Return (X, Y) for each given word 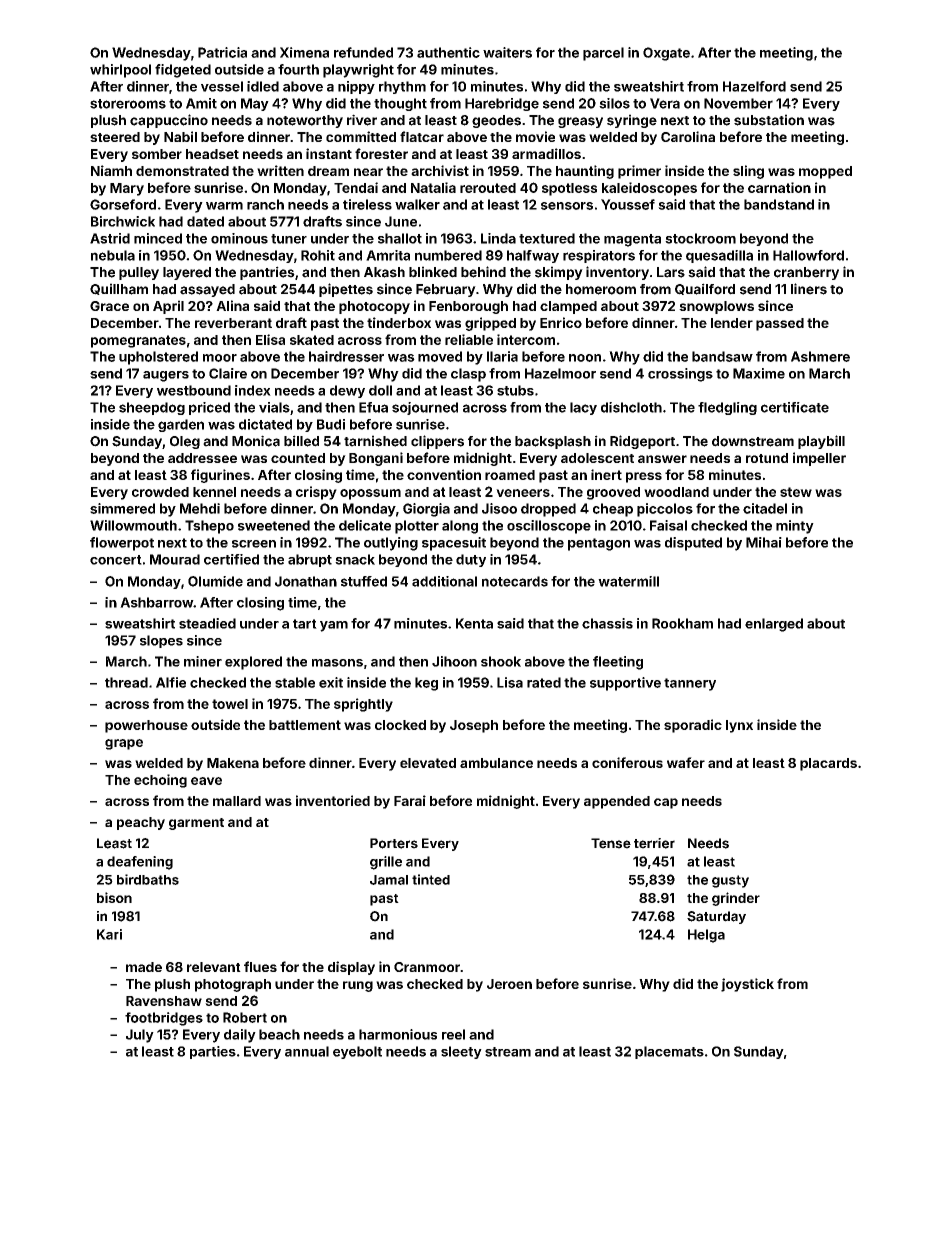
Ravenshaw (164, 1001)
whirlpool (120, 71)
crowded (160, 492)
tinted (431, 879)
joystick (747, 985)
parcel (603, 54)
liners (809, 289)
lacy (583, 408)
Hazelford (754, 86)
